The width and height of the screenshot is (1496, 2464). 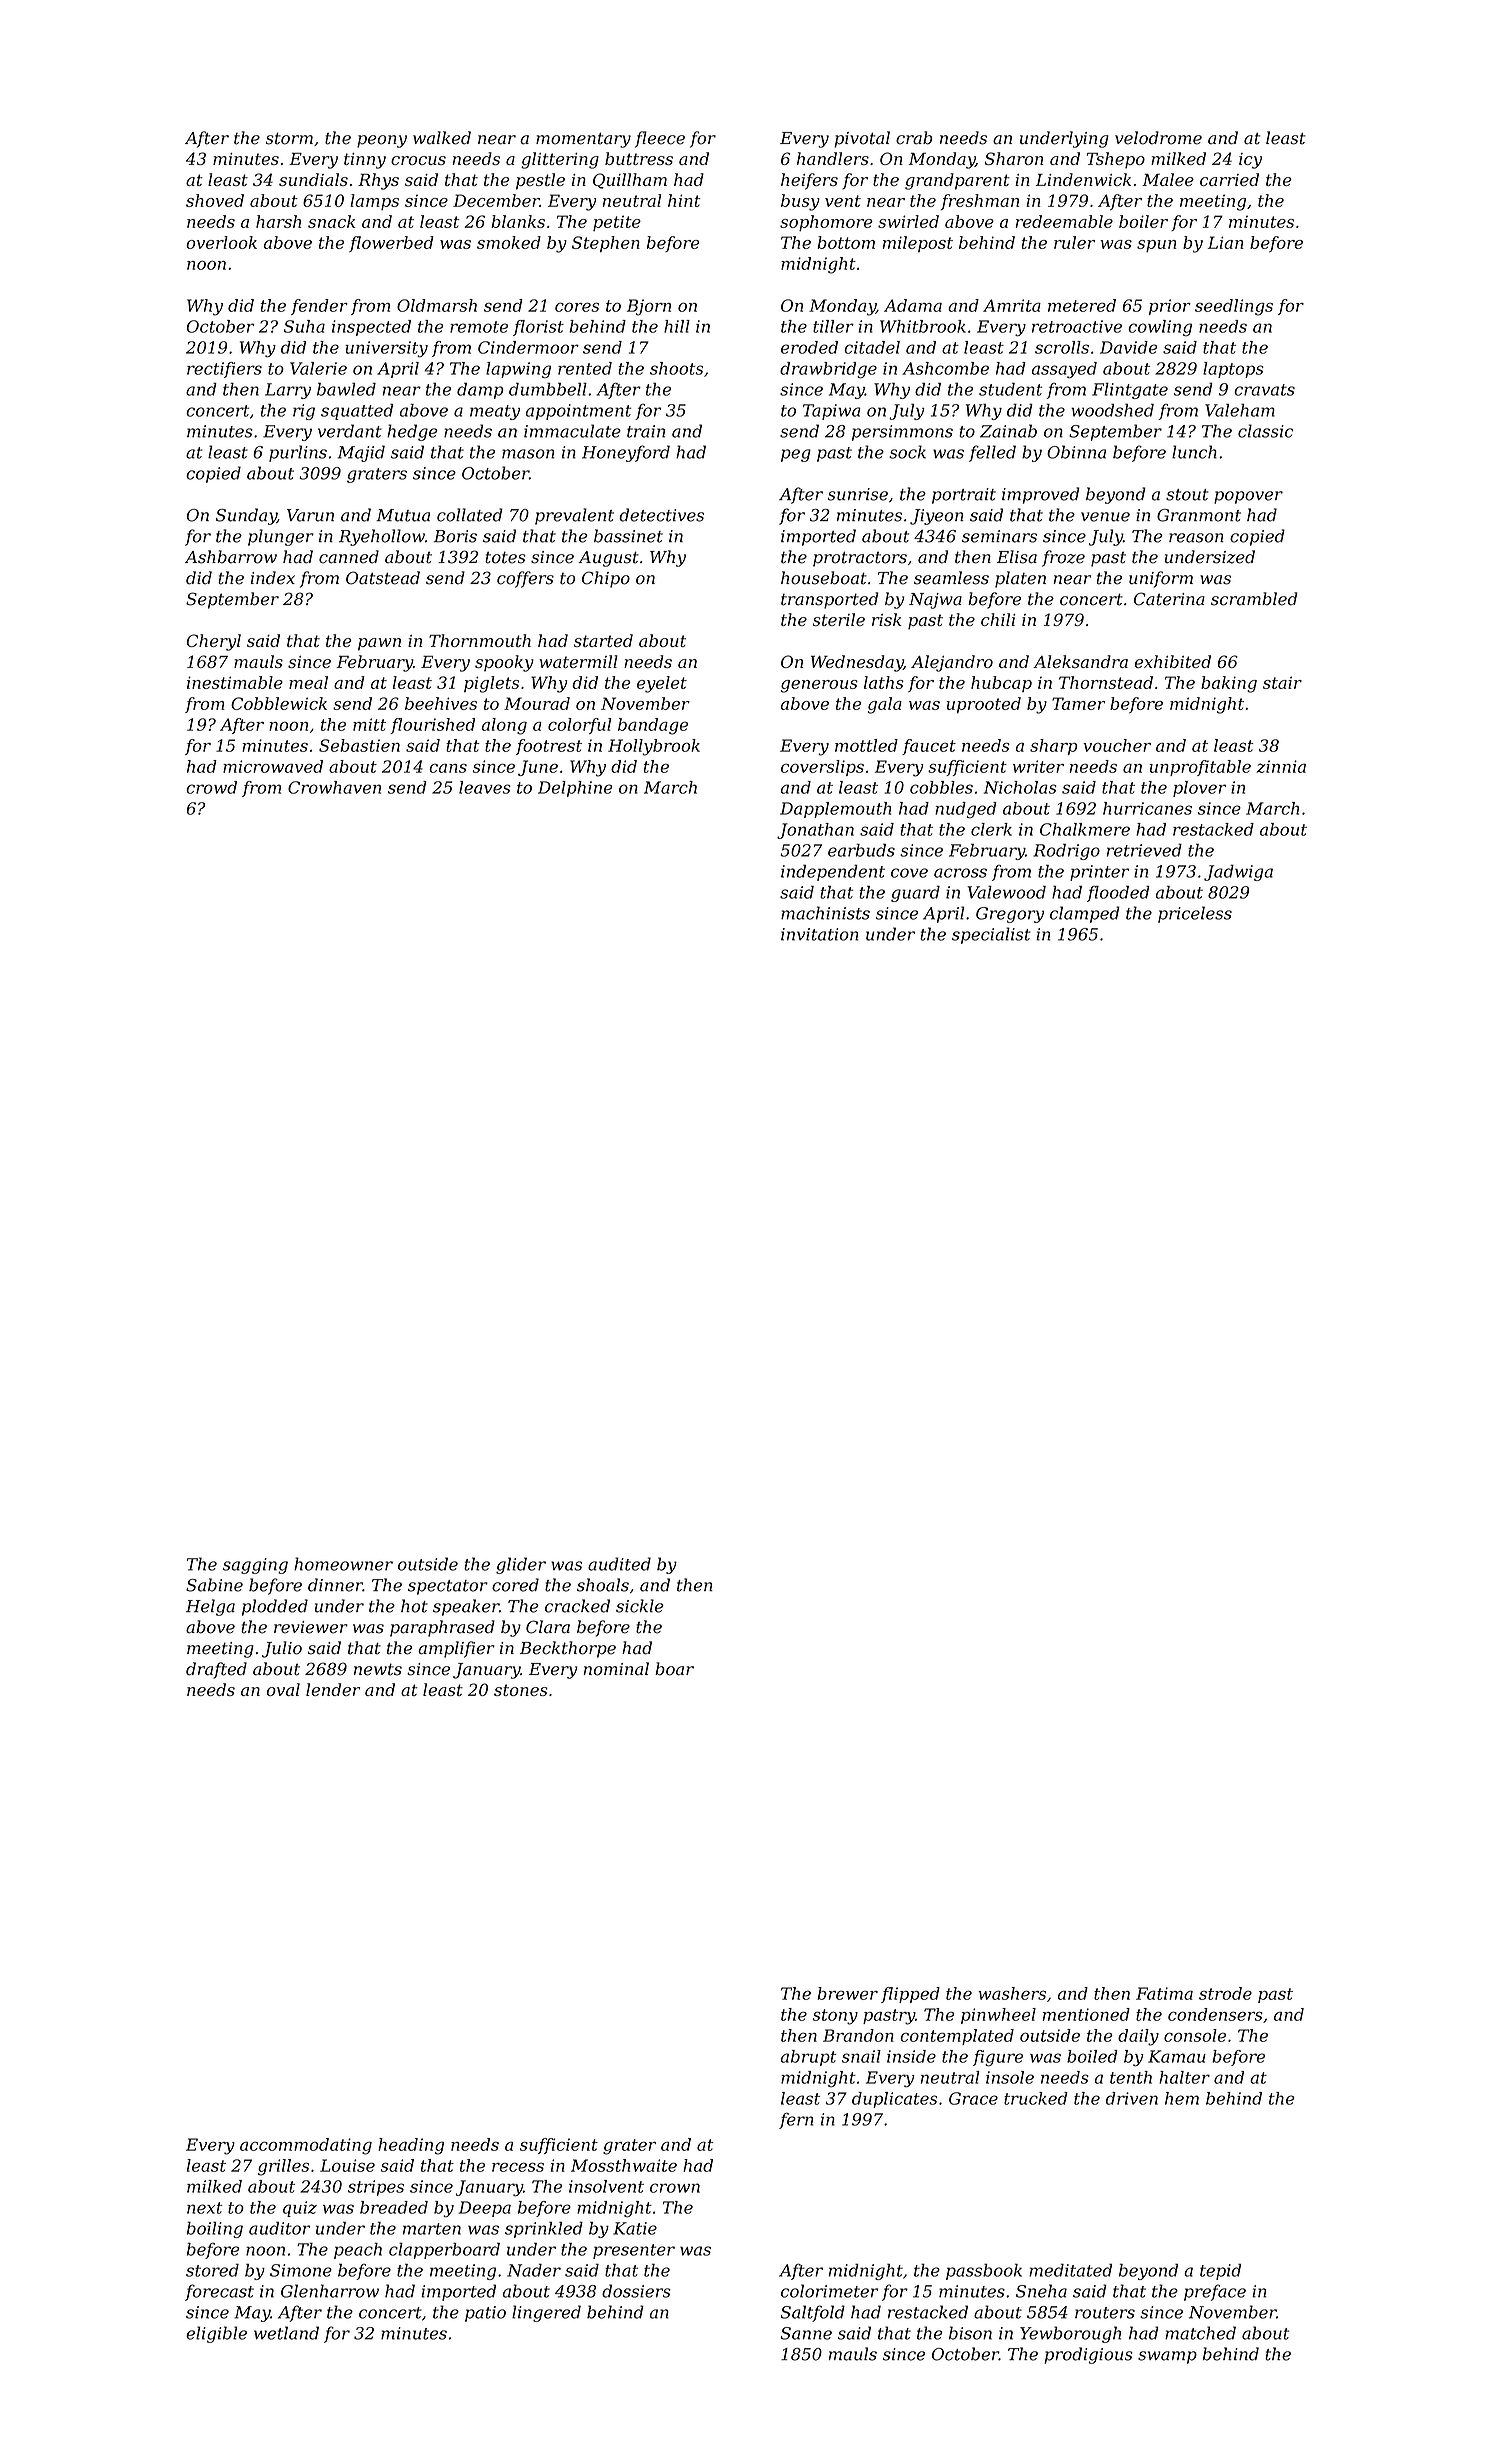 What do you see at coordinates (255, 1566) in the screenshot?
I see `sagging` at bounding box center [255, 1566].
